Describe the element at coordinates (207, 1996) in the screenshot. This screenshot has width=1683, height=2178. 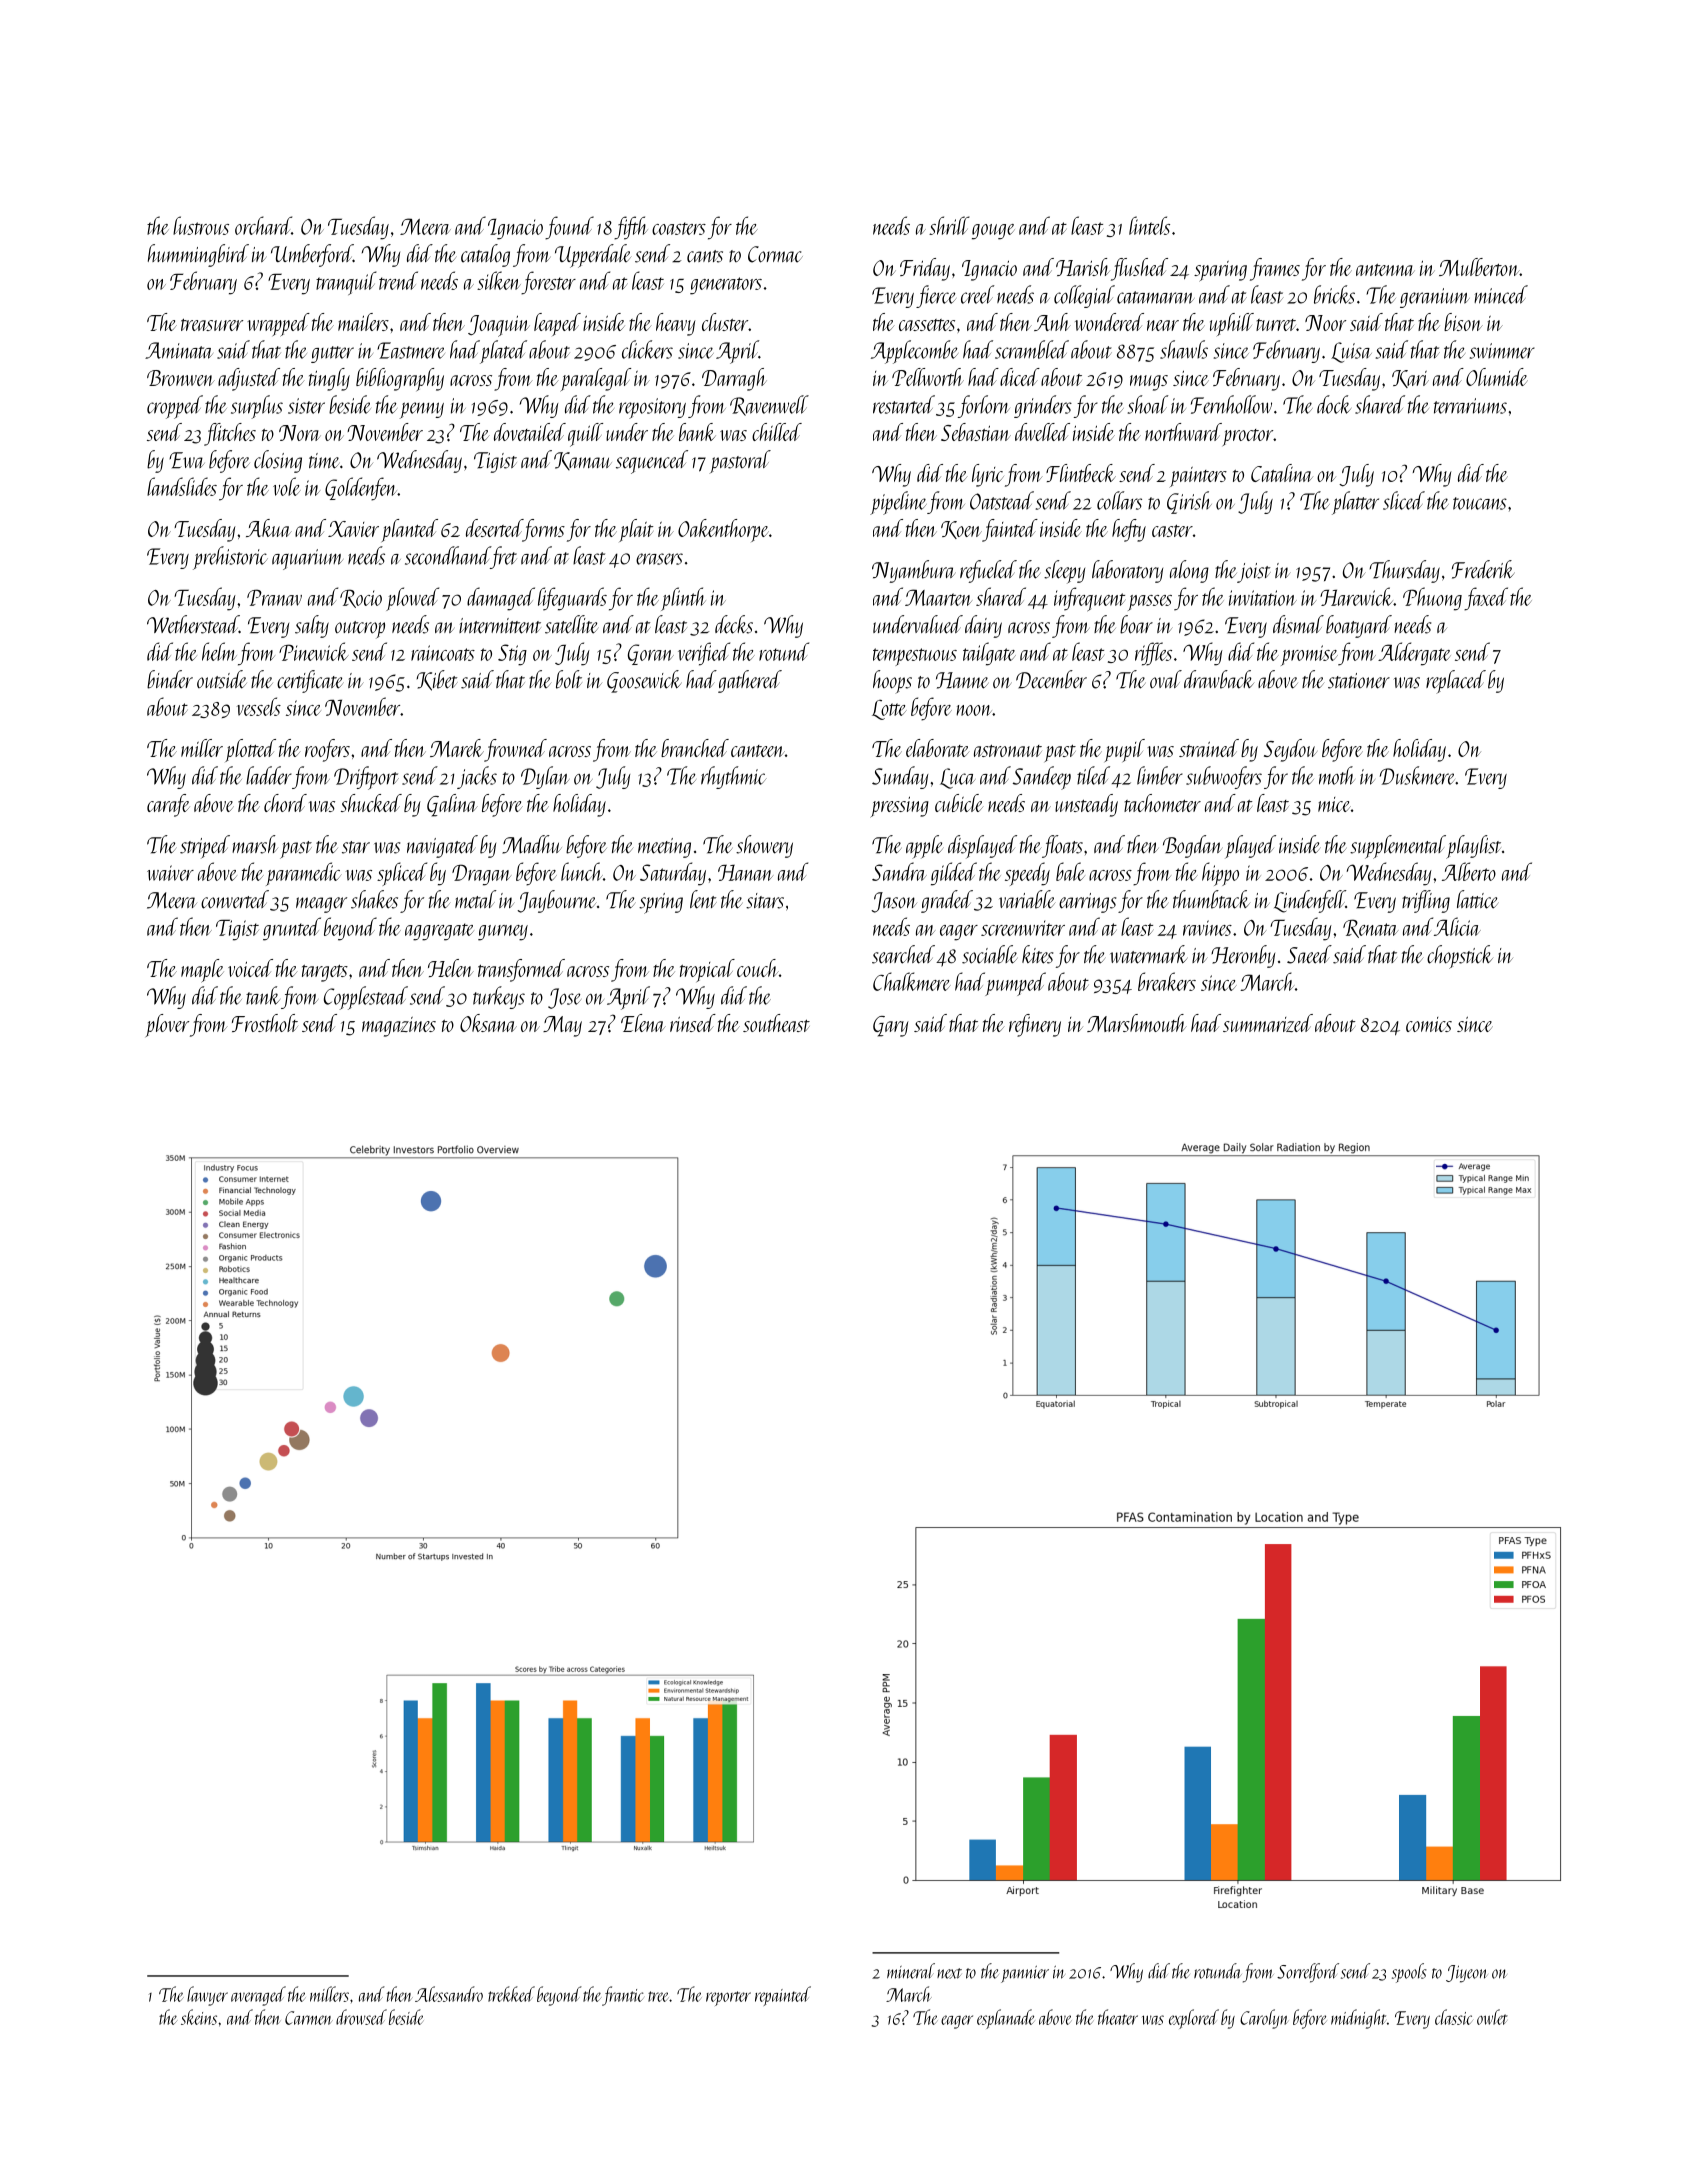
I see `lawyer` at that location.
